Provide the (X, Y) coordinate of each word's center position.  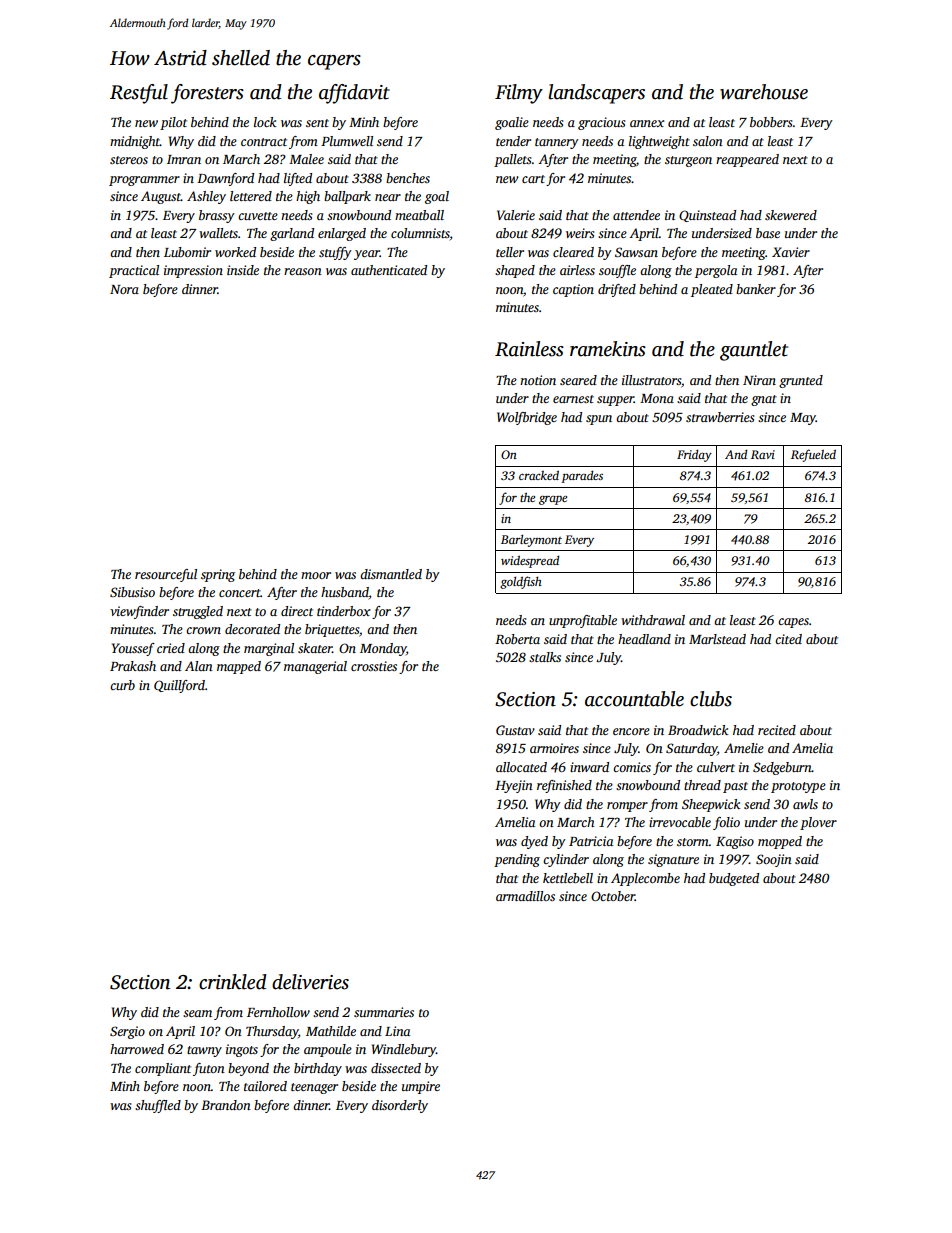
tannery (557, 143)
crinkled (233, 982)
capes (793, 623)
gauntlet (754, 351)
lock (265, 122)
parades (582, 476)
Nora (124, 289)
